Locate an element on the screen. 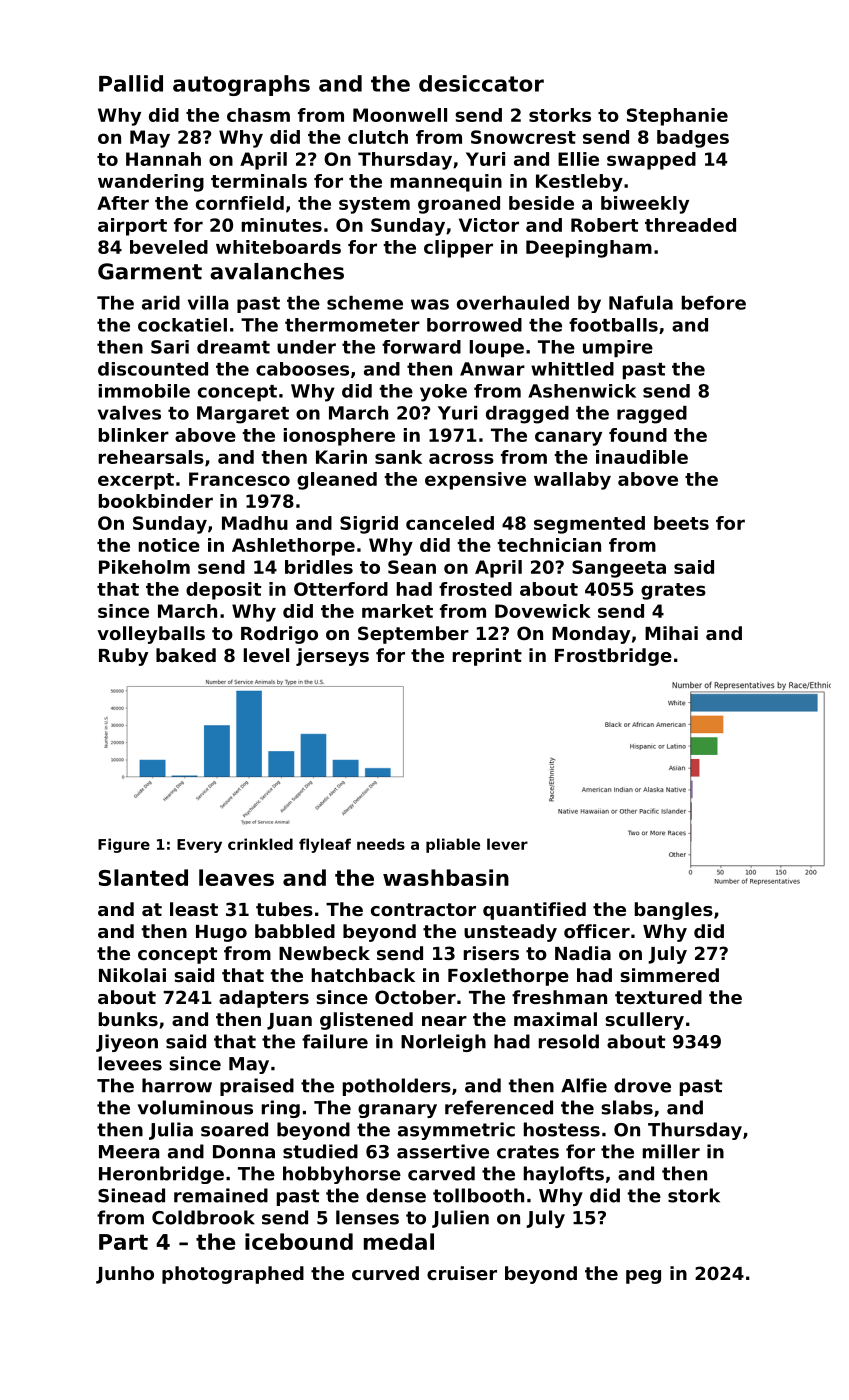 The width and height of the screenshot is (849, 1400). drove is located at coordinates (642, 1085).
